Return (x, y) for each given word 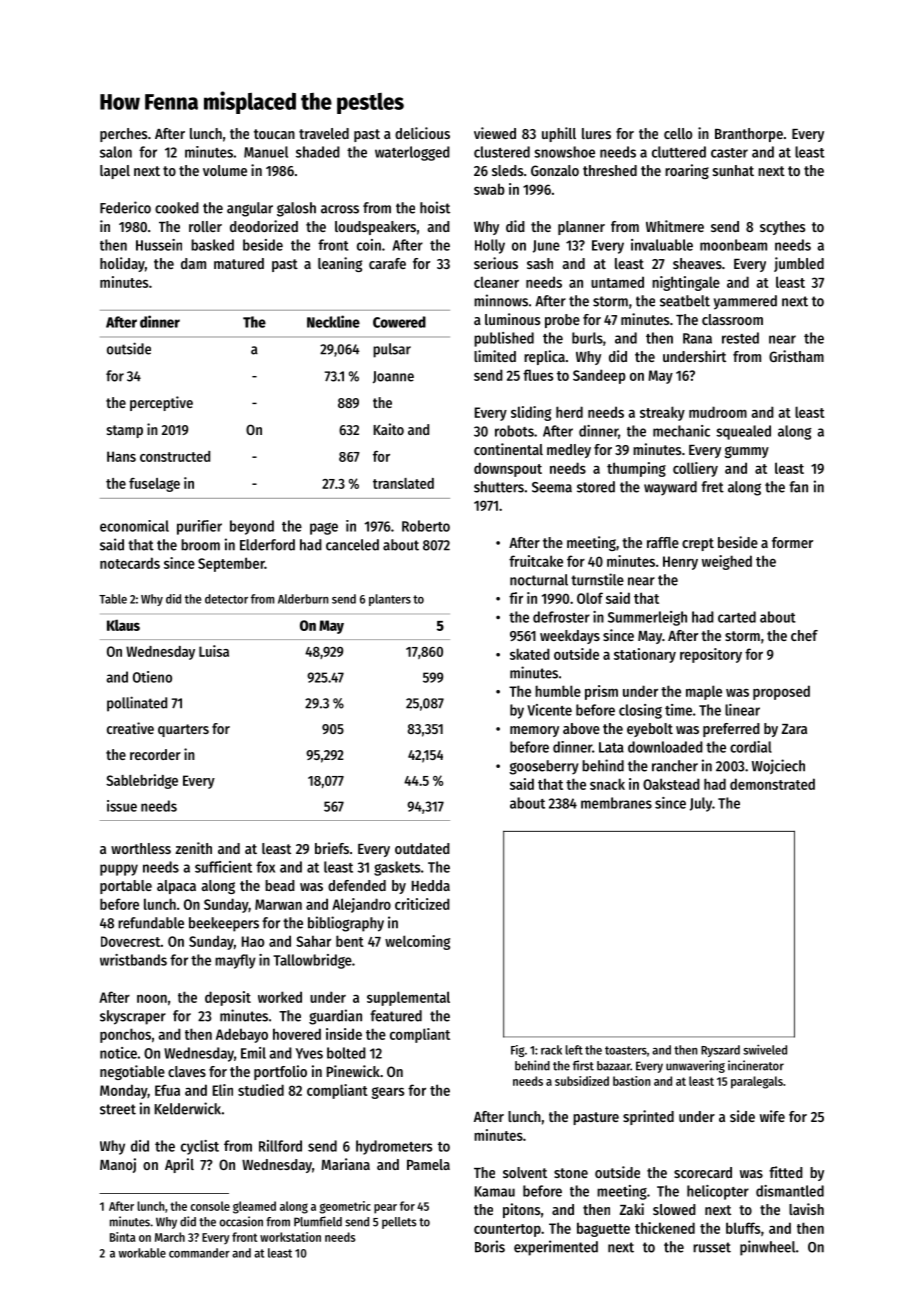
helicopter (718, 1192)
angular (250, 209)
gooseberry (544, 767)
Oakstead (671, 784)
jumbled (799, 264)
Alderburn (303, 599)
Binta (123, 1237)
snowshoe (564, 152)
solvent (525, 1172)
